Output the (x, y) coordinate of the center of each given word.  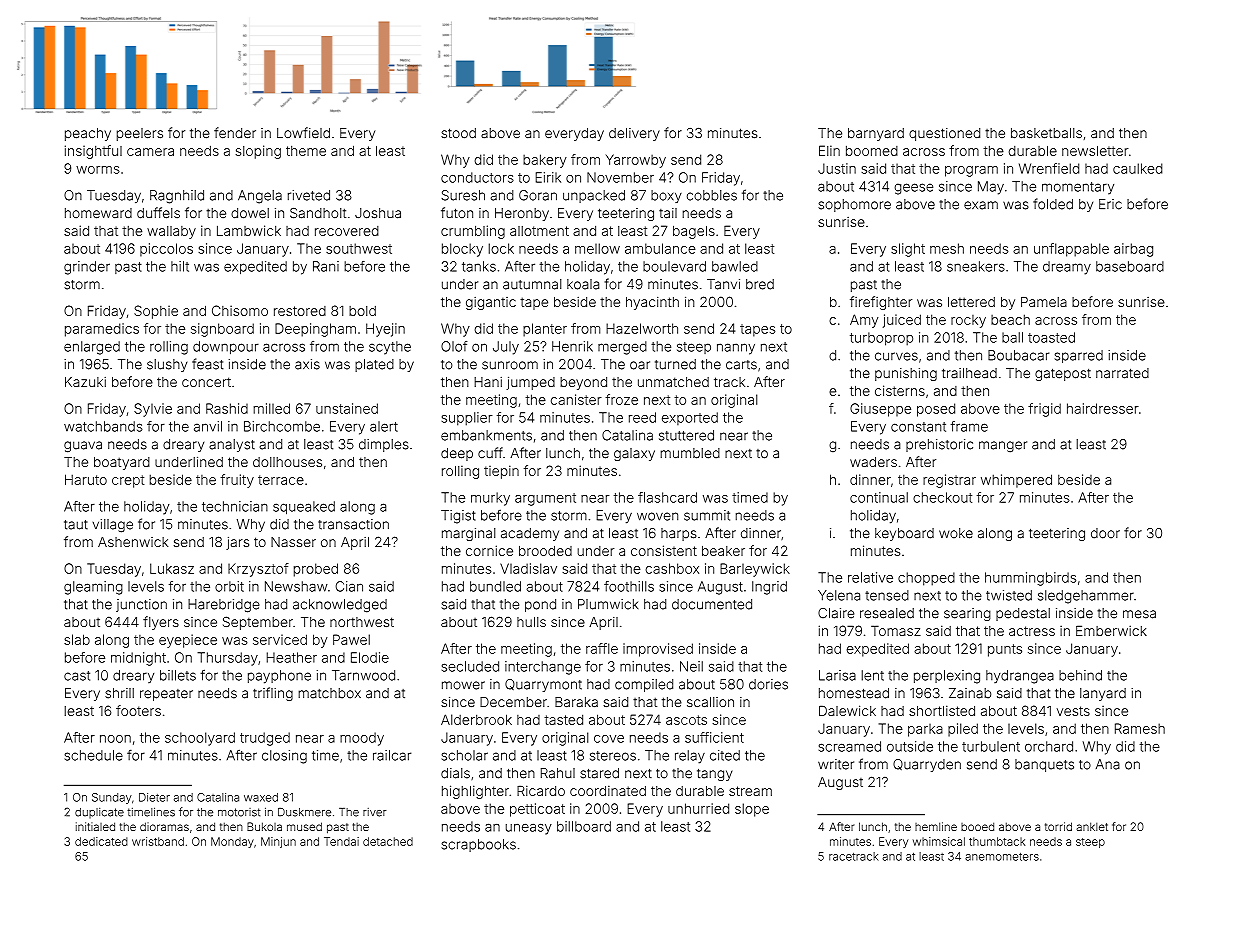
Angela (260, 197)
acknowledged (340, 606)
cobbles (712, 195)
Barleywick (755, 570)
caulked (1138, 168)
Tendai (341, 841)
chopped (926, 579)
